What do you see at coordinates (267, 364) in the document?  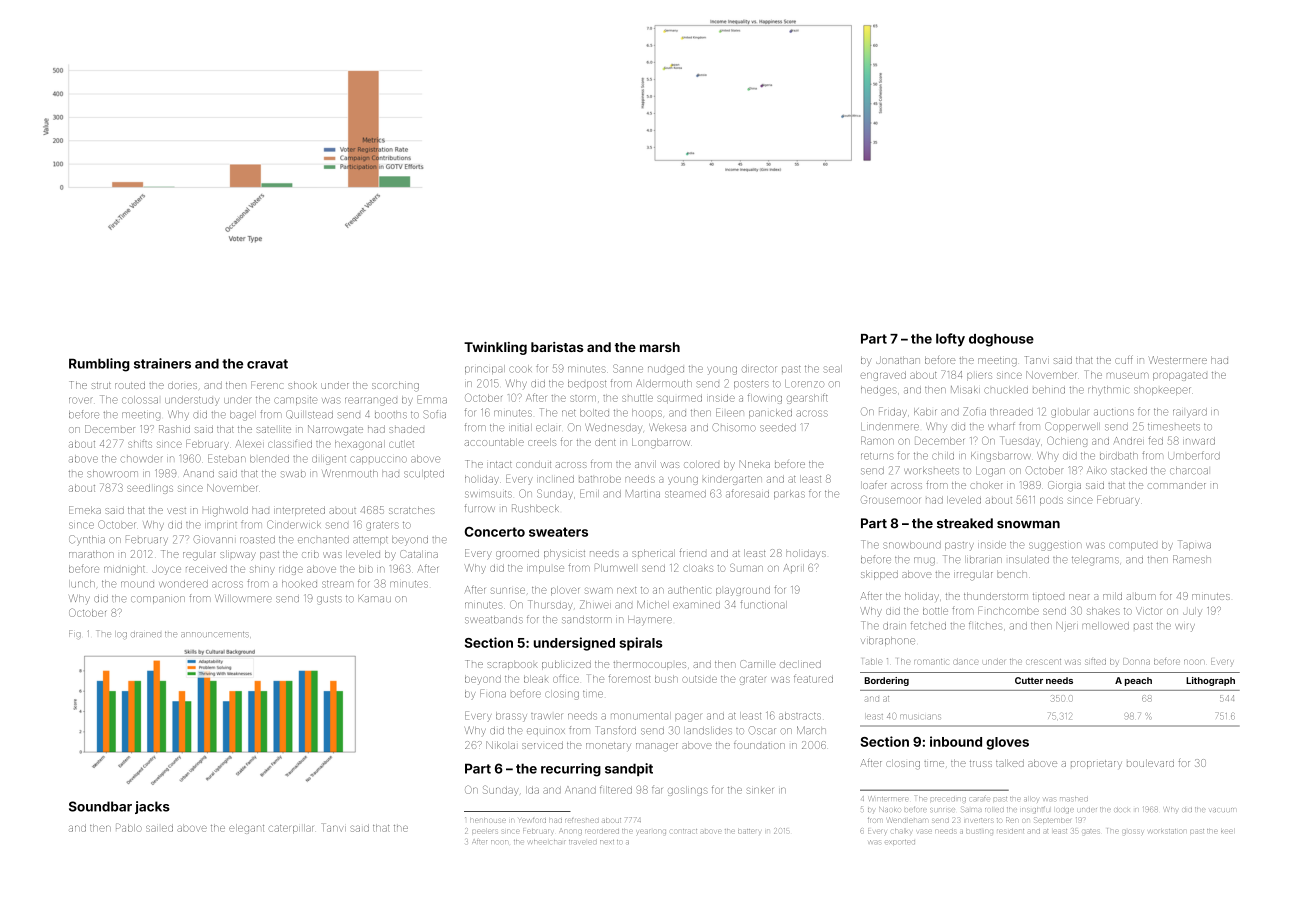 I see `cravat` at bounding box center [267, 364].
